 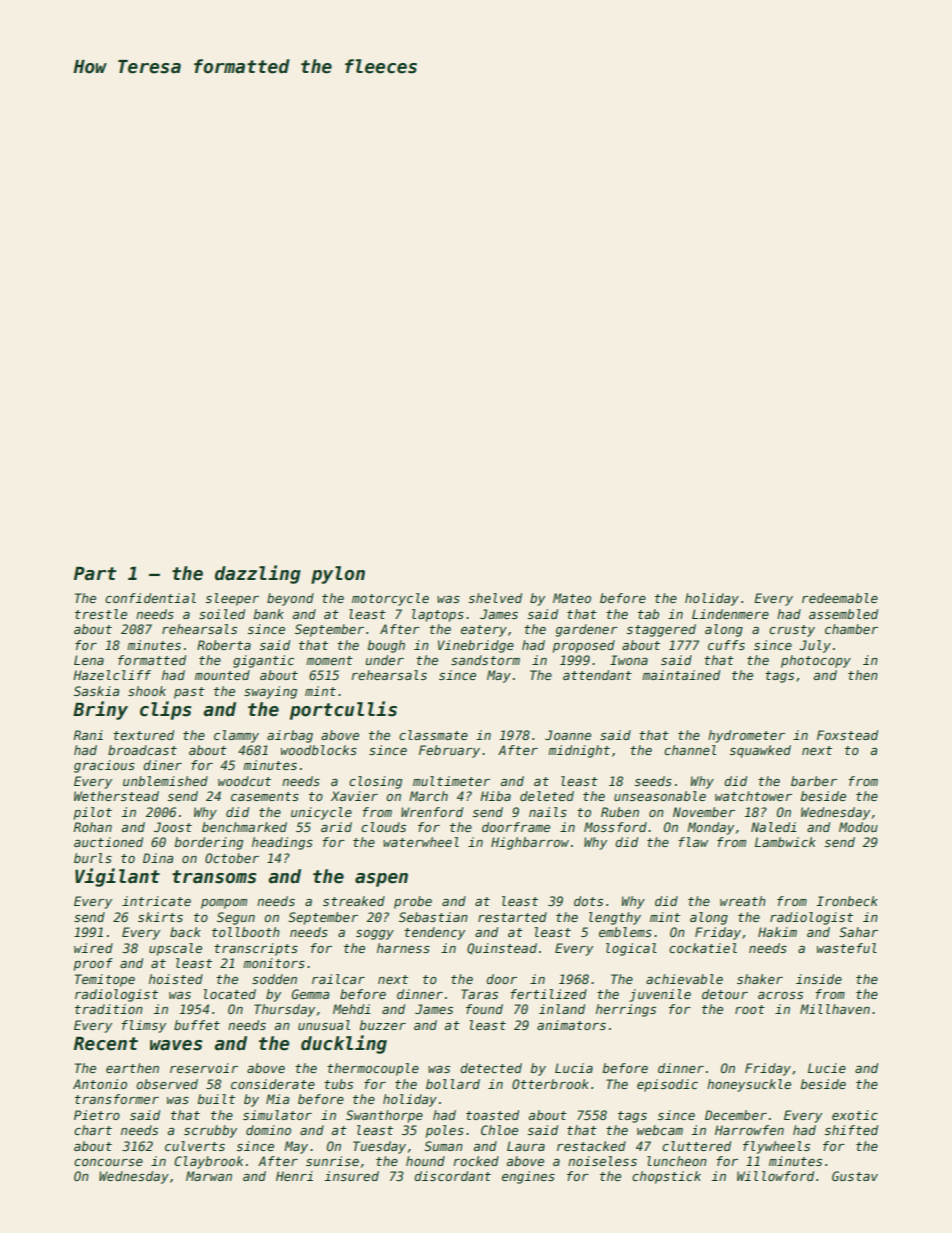 I want to click on concourse, so click(x=108, y=1162).
